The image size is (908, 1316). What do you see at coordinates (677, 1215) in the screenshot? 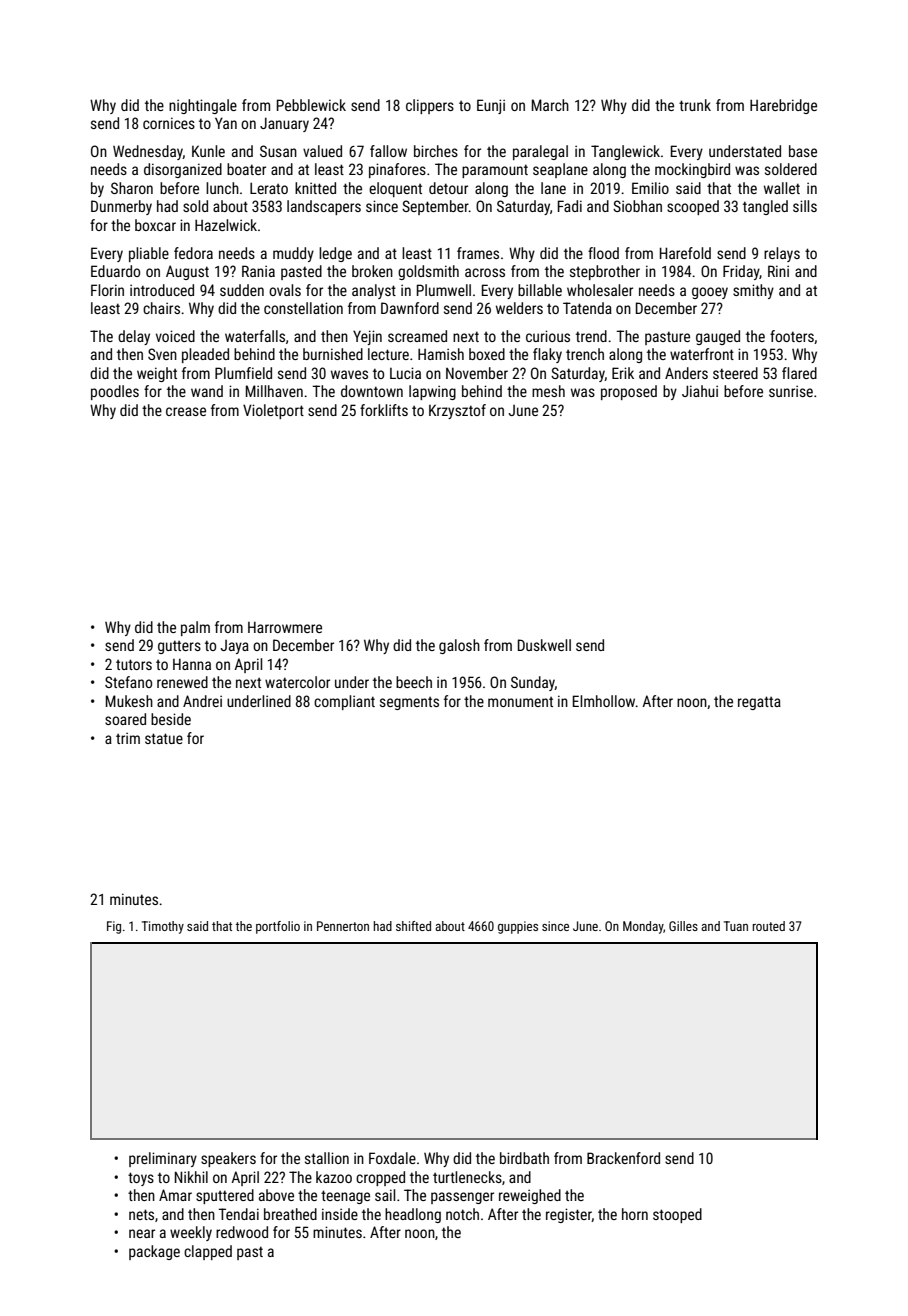
I see `stooped` at bounding box center [677, 1215].
